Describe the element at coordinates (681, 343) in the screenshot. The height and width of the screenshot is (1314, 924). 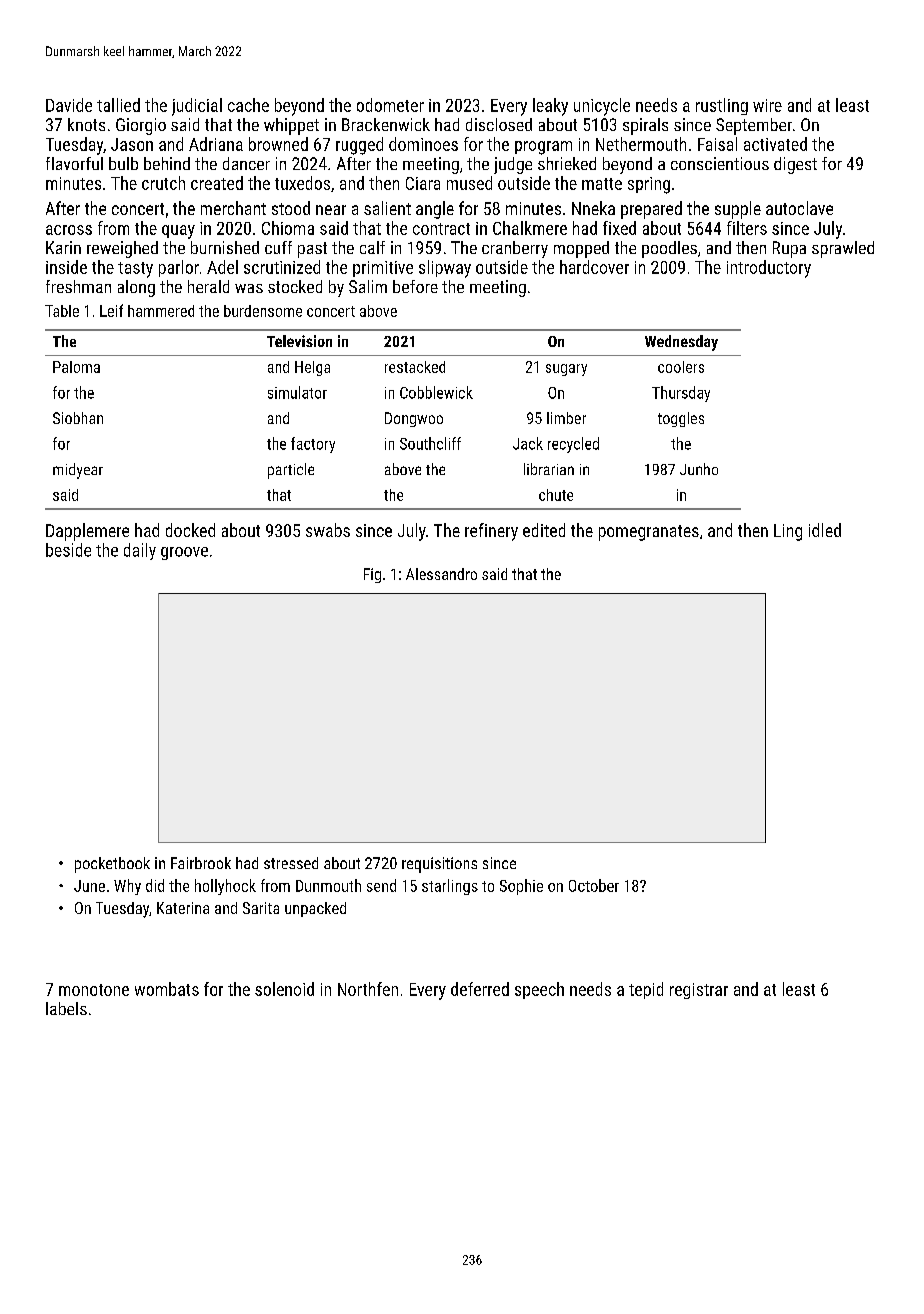
I see `Wednesday` at that location.
